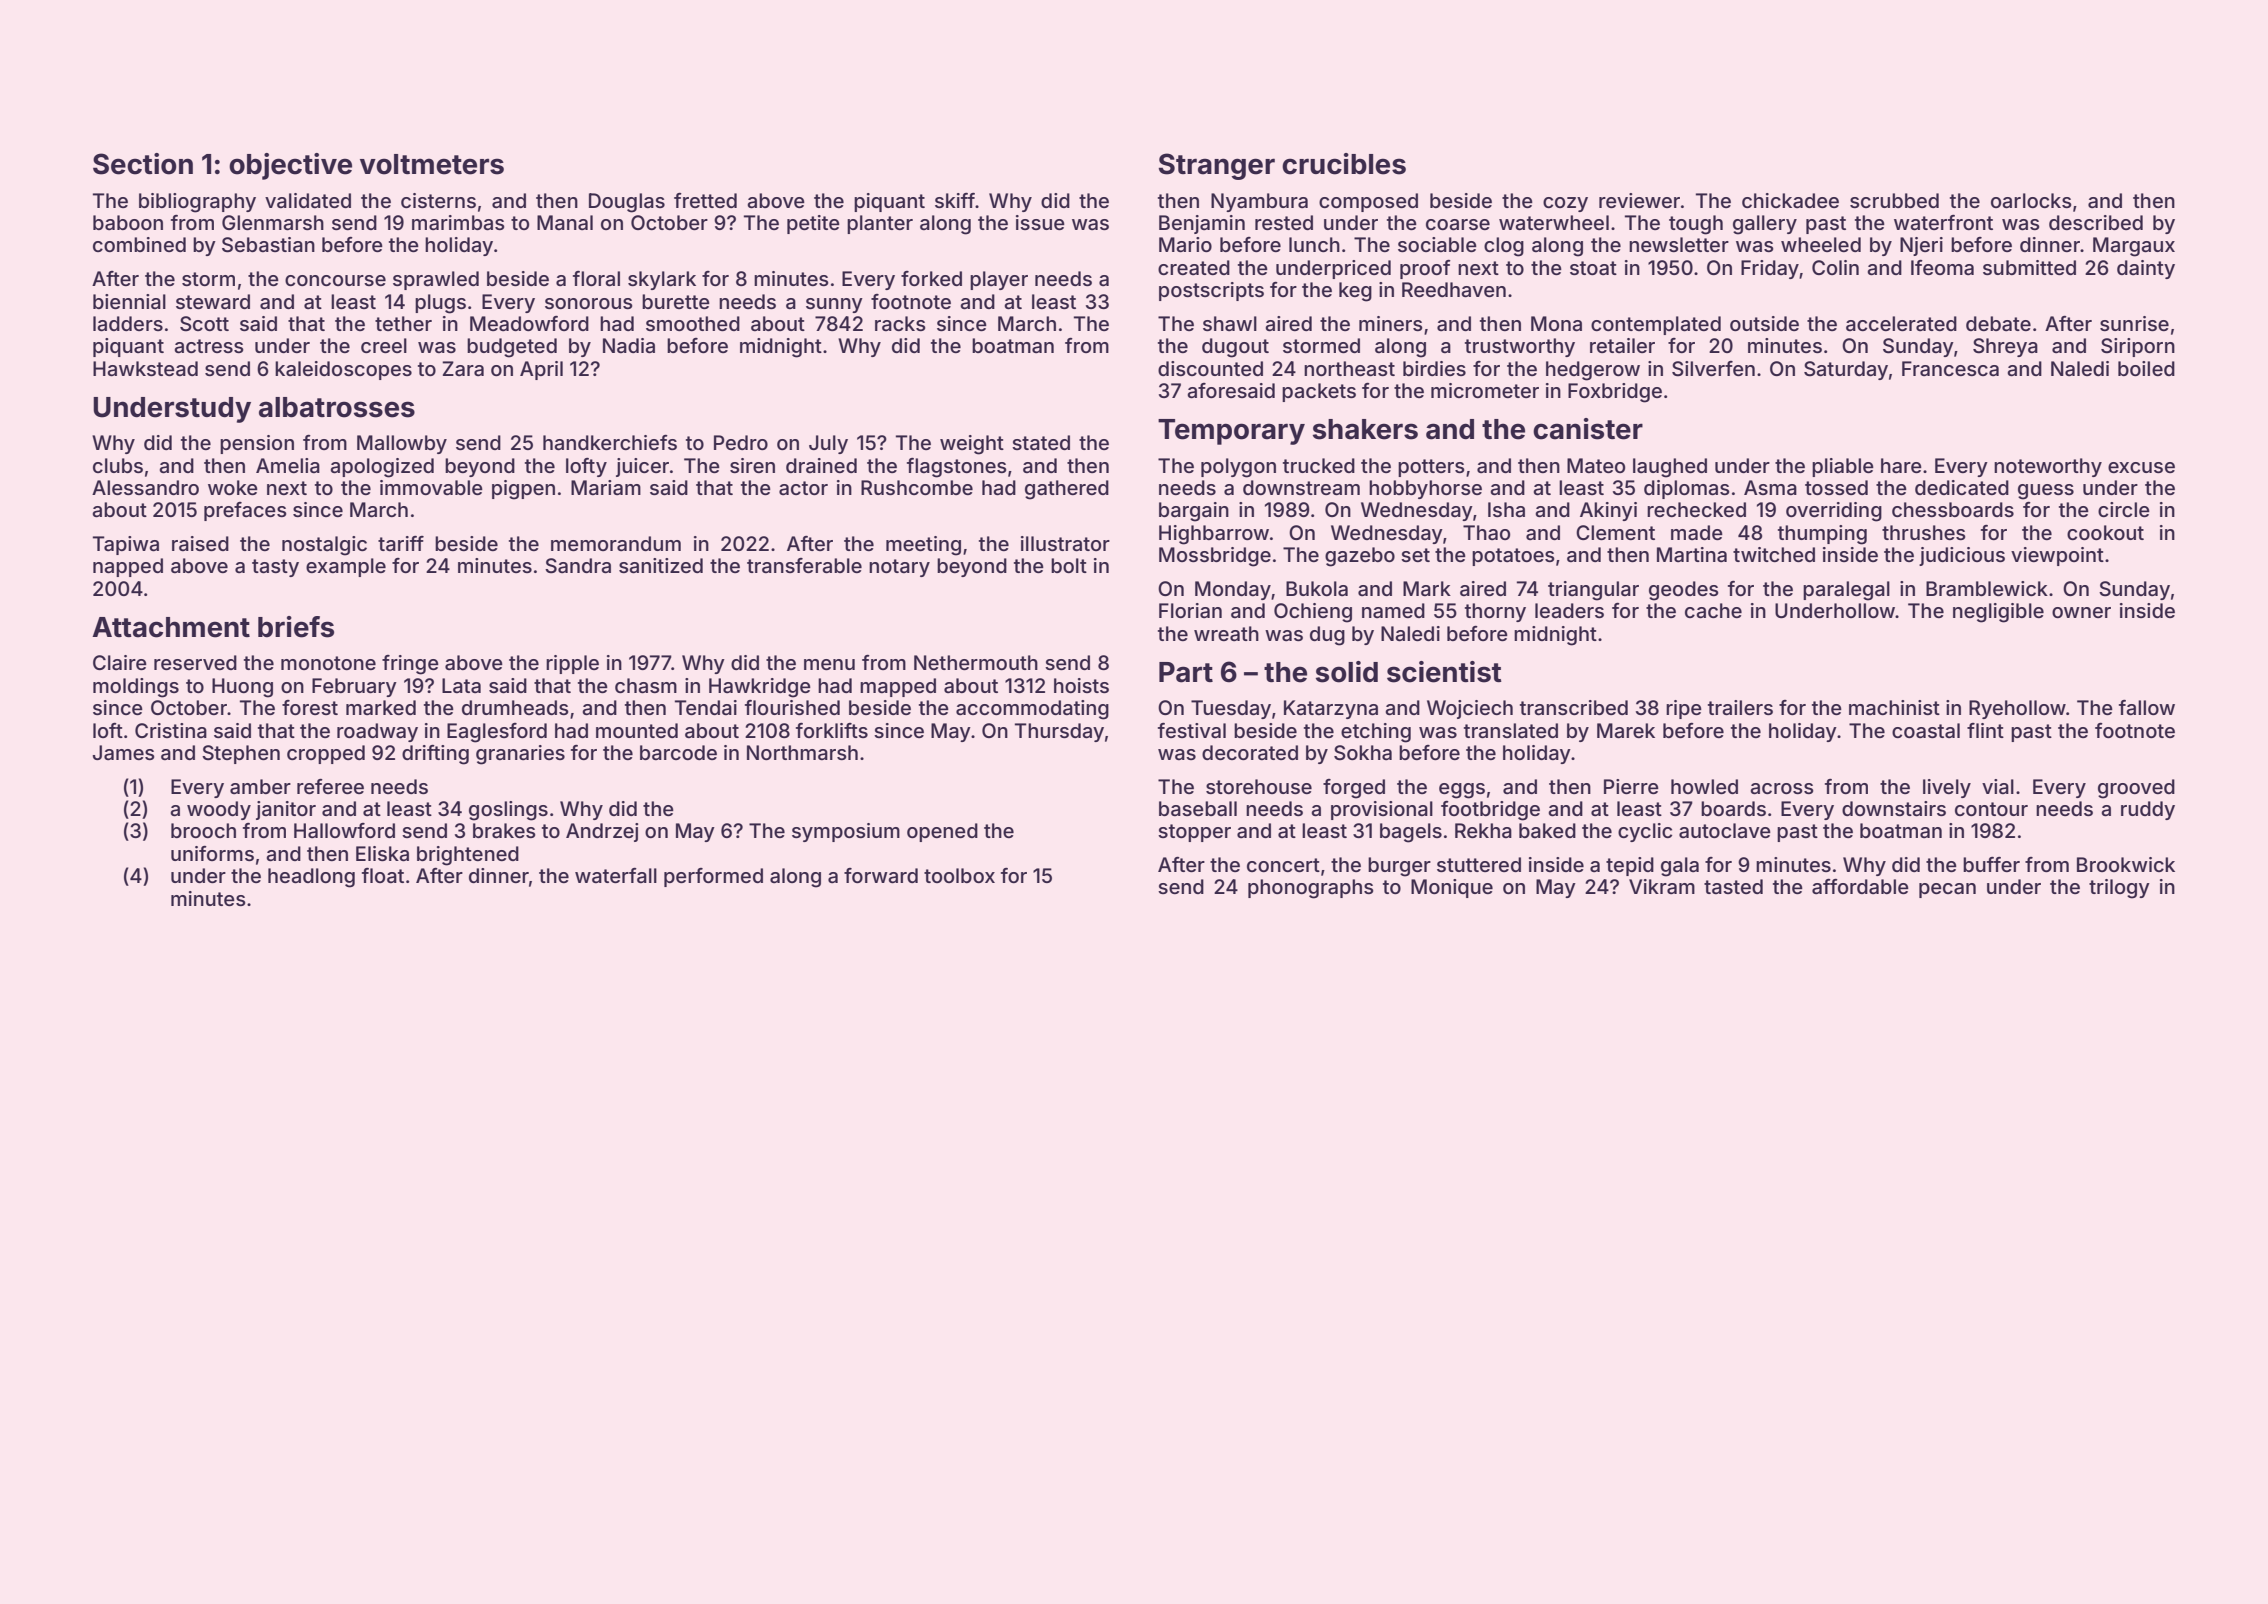 The width and height of the page is (2268, 1604). What do you see at coordinates (1217, 166) in the page?
I see `Stranger` at bounding box center [1217, 166].
